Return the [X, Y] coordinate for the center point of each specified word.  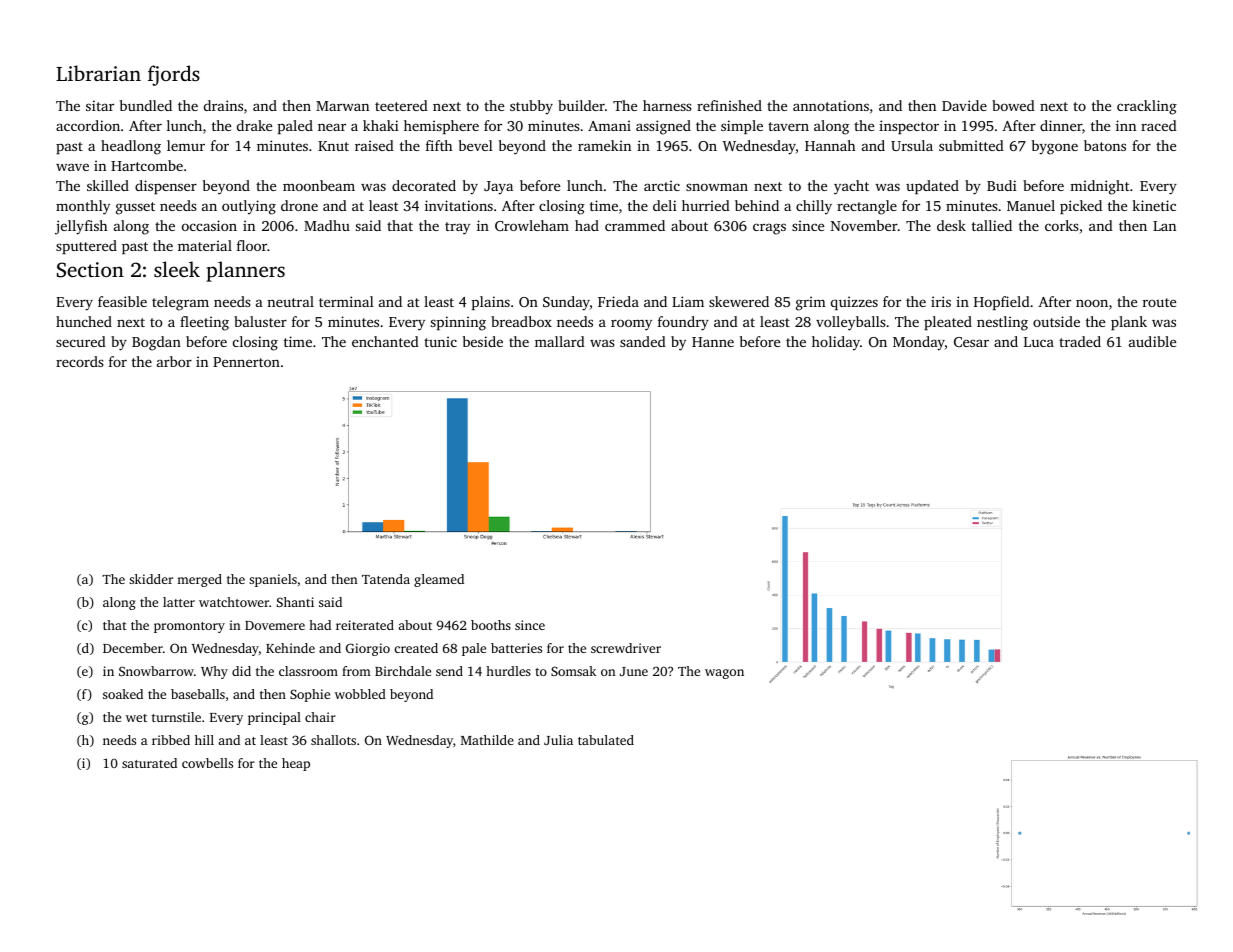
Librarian [98, 73]
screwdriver [626, 648]
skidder [151, 579]
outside [1056, 321]
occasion [209, 225]
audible [1152, 341]
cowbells [207, 763]
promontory [189, 627]
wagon [724, 674]
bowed [1013, 105]
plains [491, 303]
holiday [836, 343]
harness [667, 105]
